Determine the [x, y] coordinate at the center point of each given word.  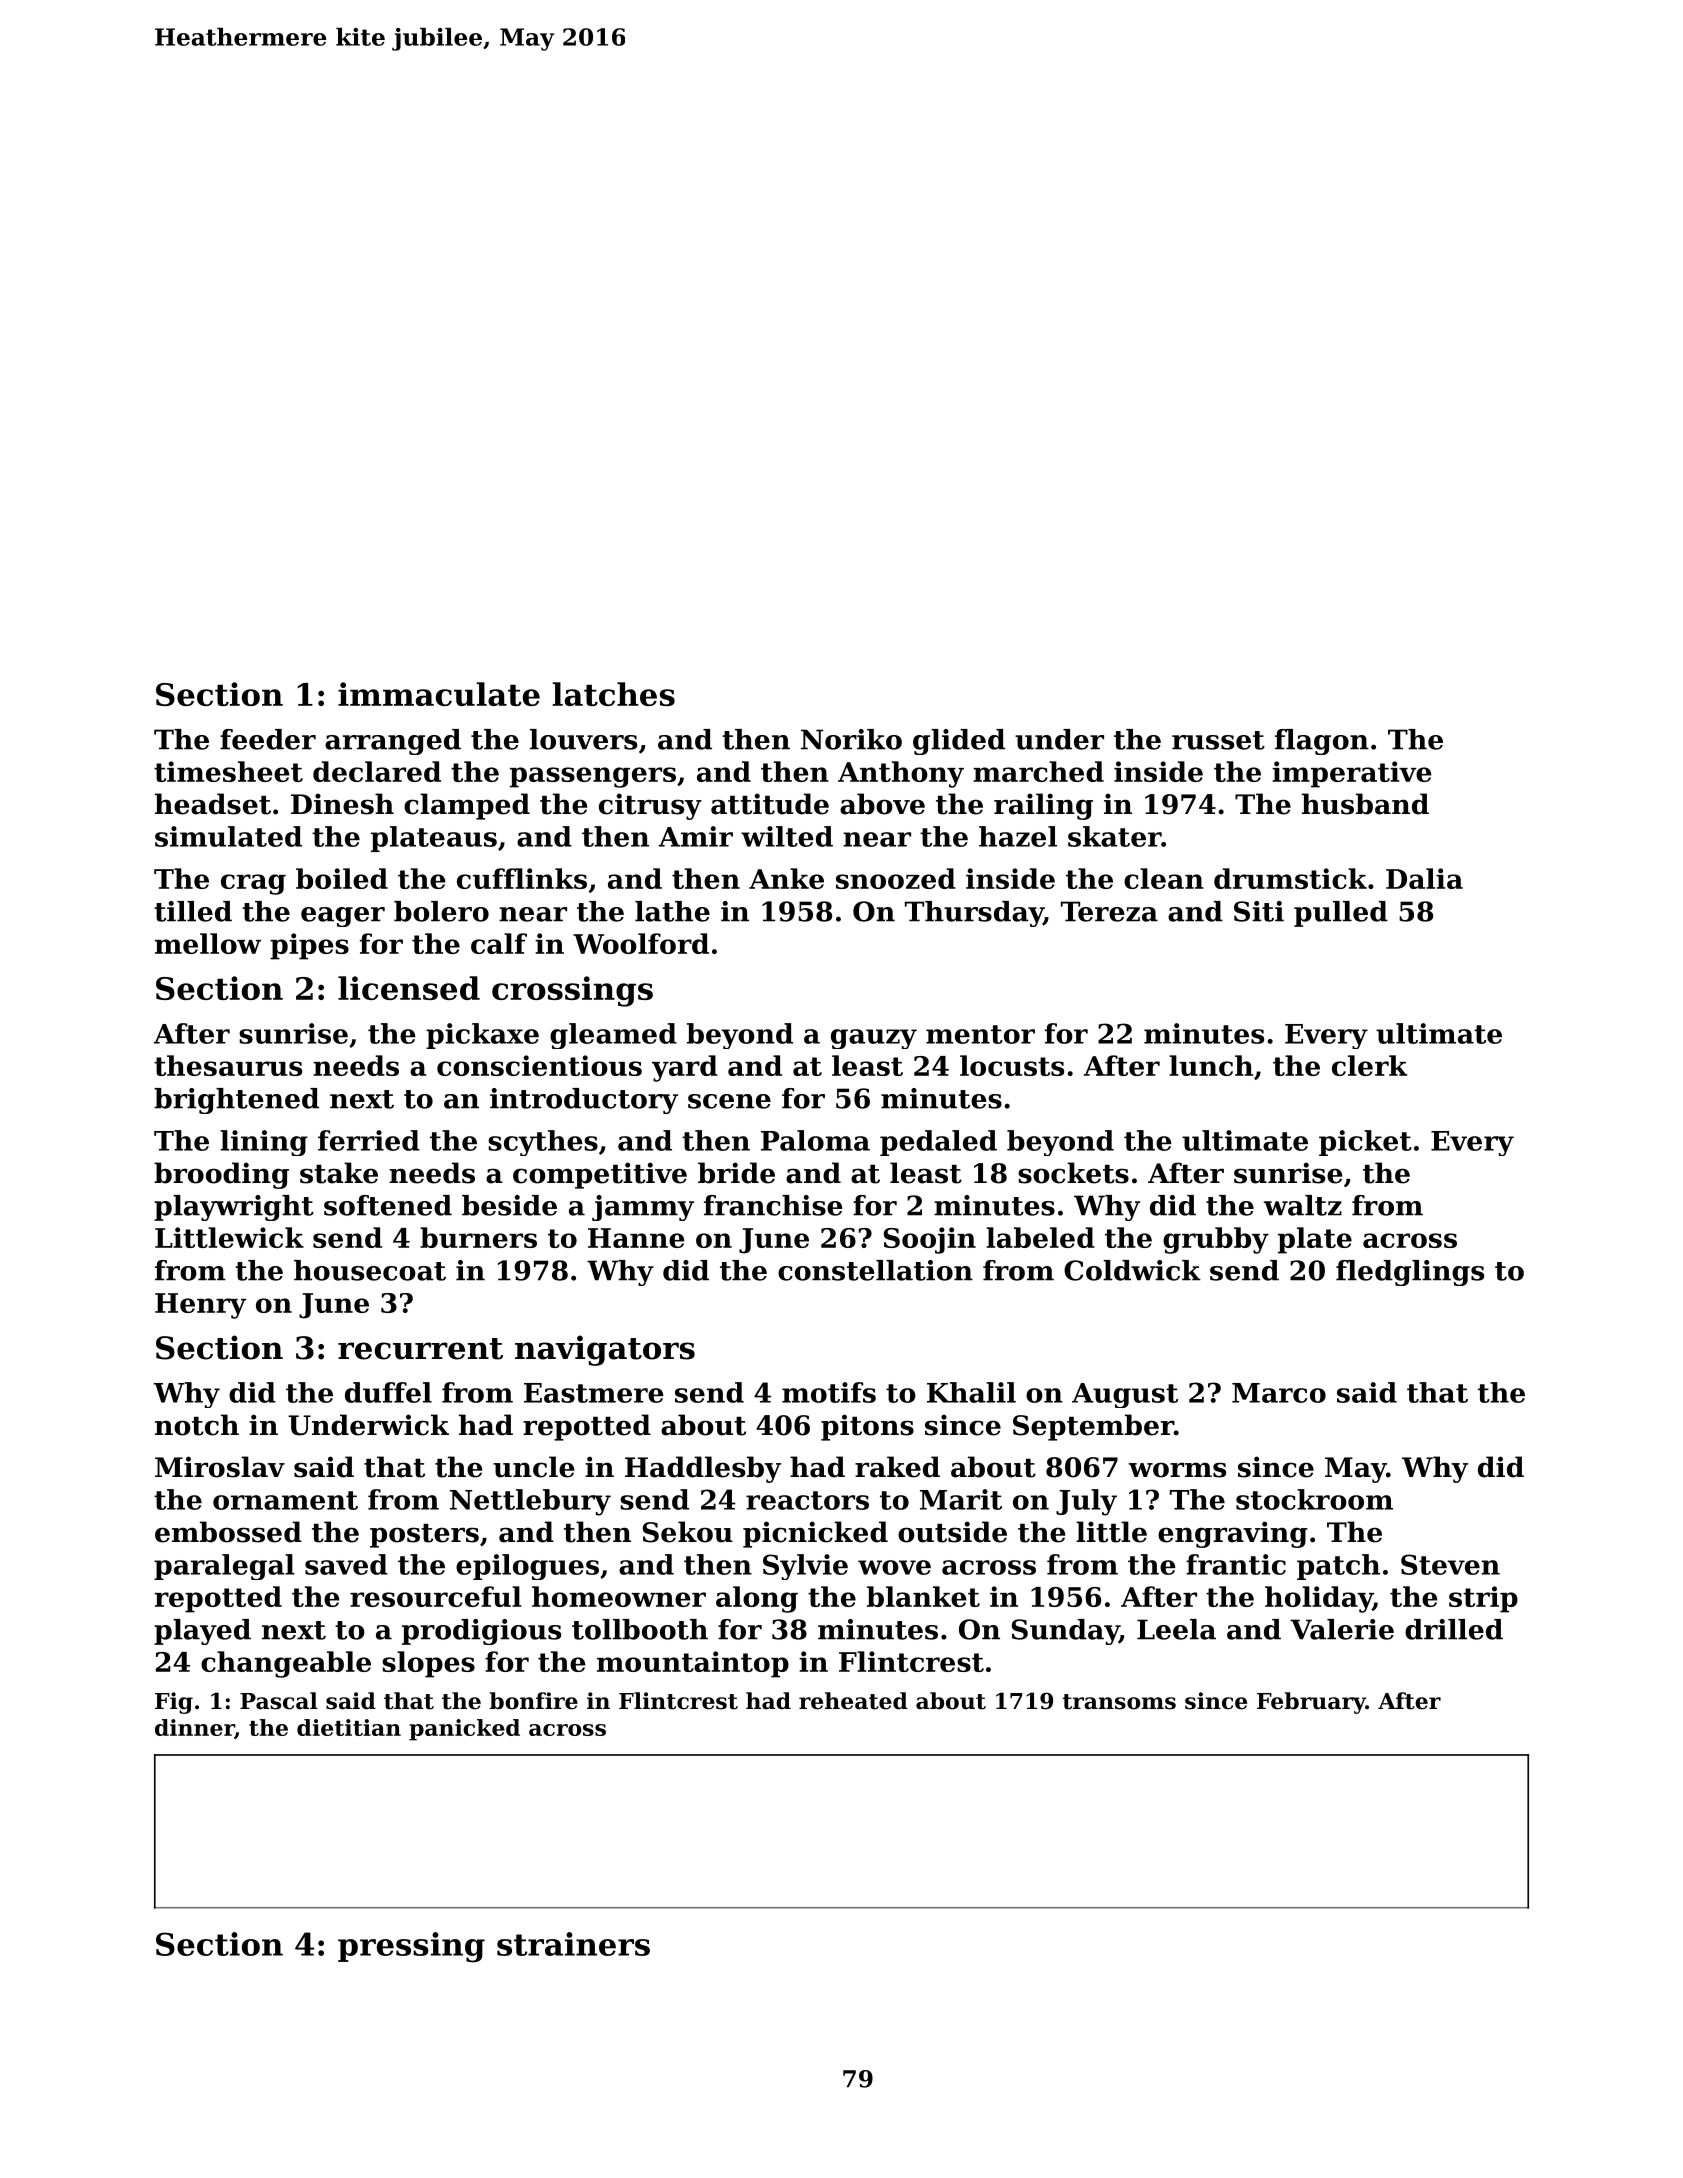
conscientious [539, 1065]
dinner [195, 1729]
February [1311, 1703]
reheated [853, 1701]
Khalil [971, 1392]
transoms [1119, 1702]
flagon [1322, 742]
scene [729, 1101]
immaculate [439, 694]
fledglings [1410, 1273]
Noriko [851, 739]
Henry [200, 1306]
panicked [464, 1730]
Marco [1279, 1393]
